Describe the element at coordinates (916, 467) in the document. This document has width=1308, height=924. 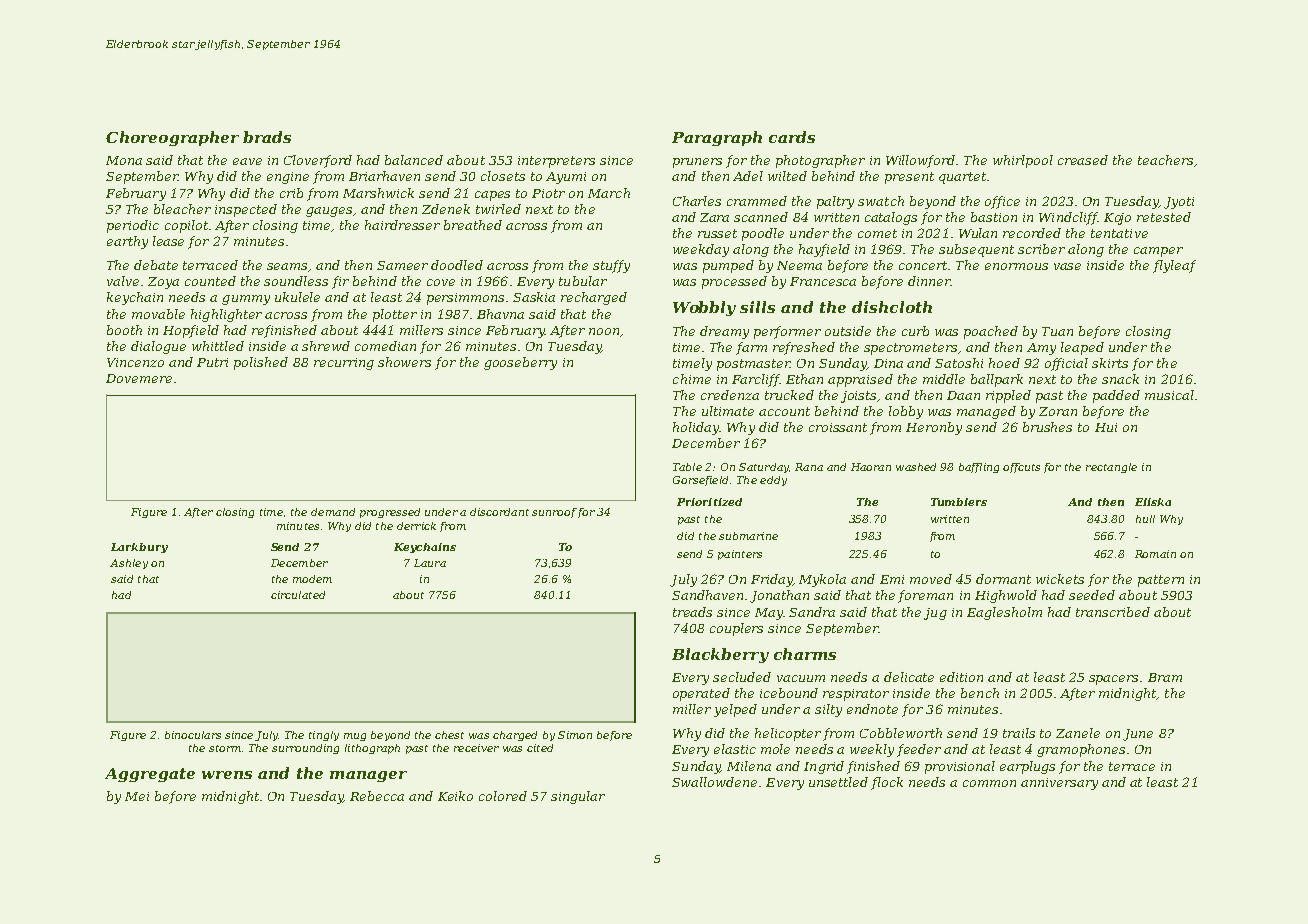
I see `washed` at that location.
